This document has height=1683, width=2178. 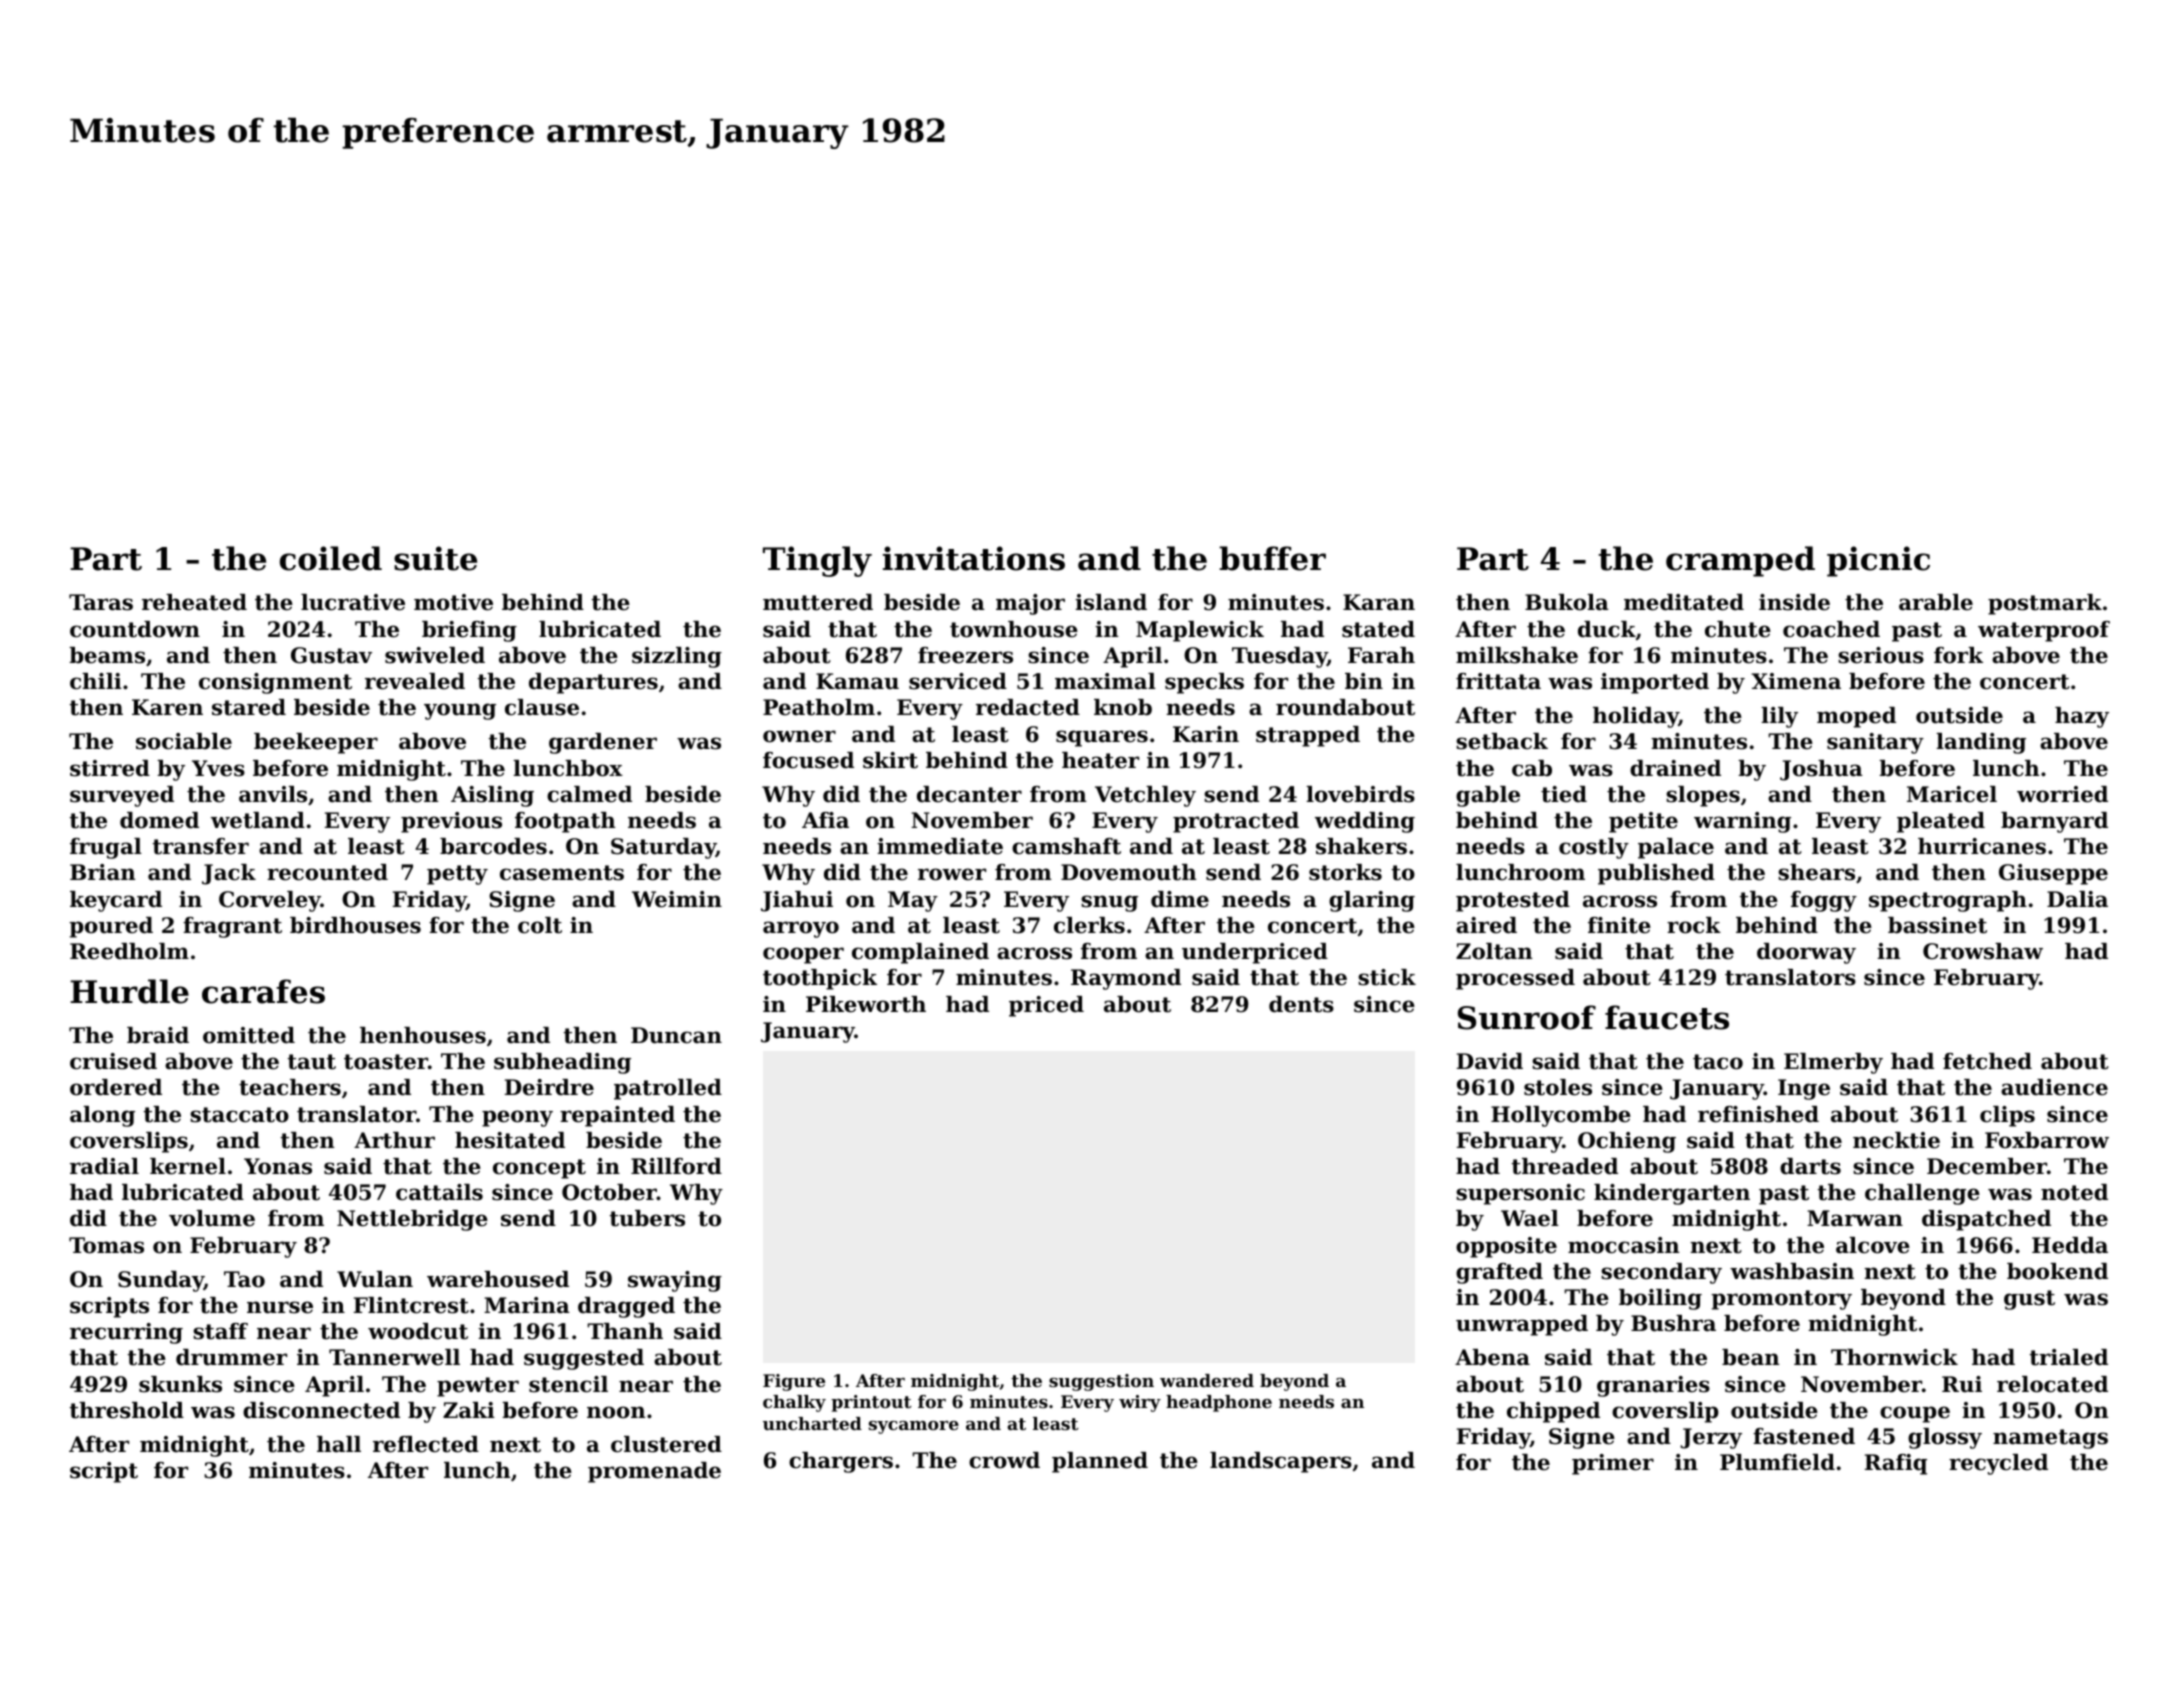 I want to click on revealed, so click(x=415, y=681).
